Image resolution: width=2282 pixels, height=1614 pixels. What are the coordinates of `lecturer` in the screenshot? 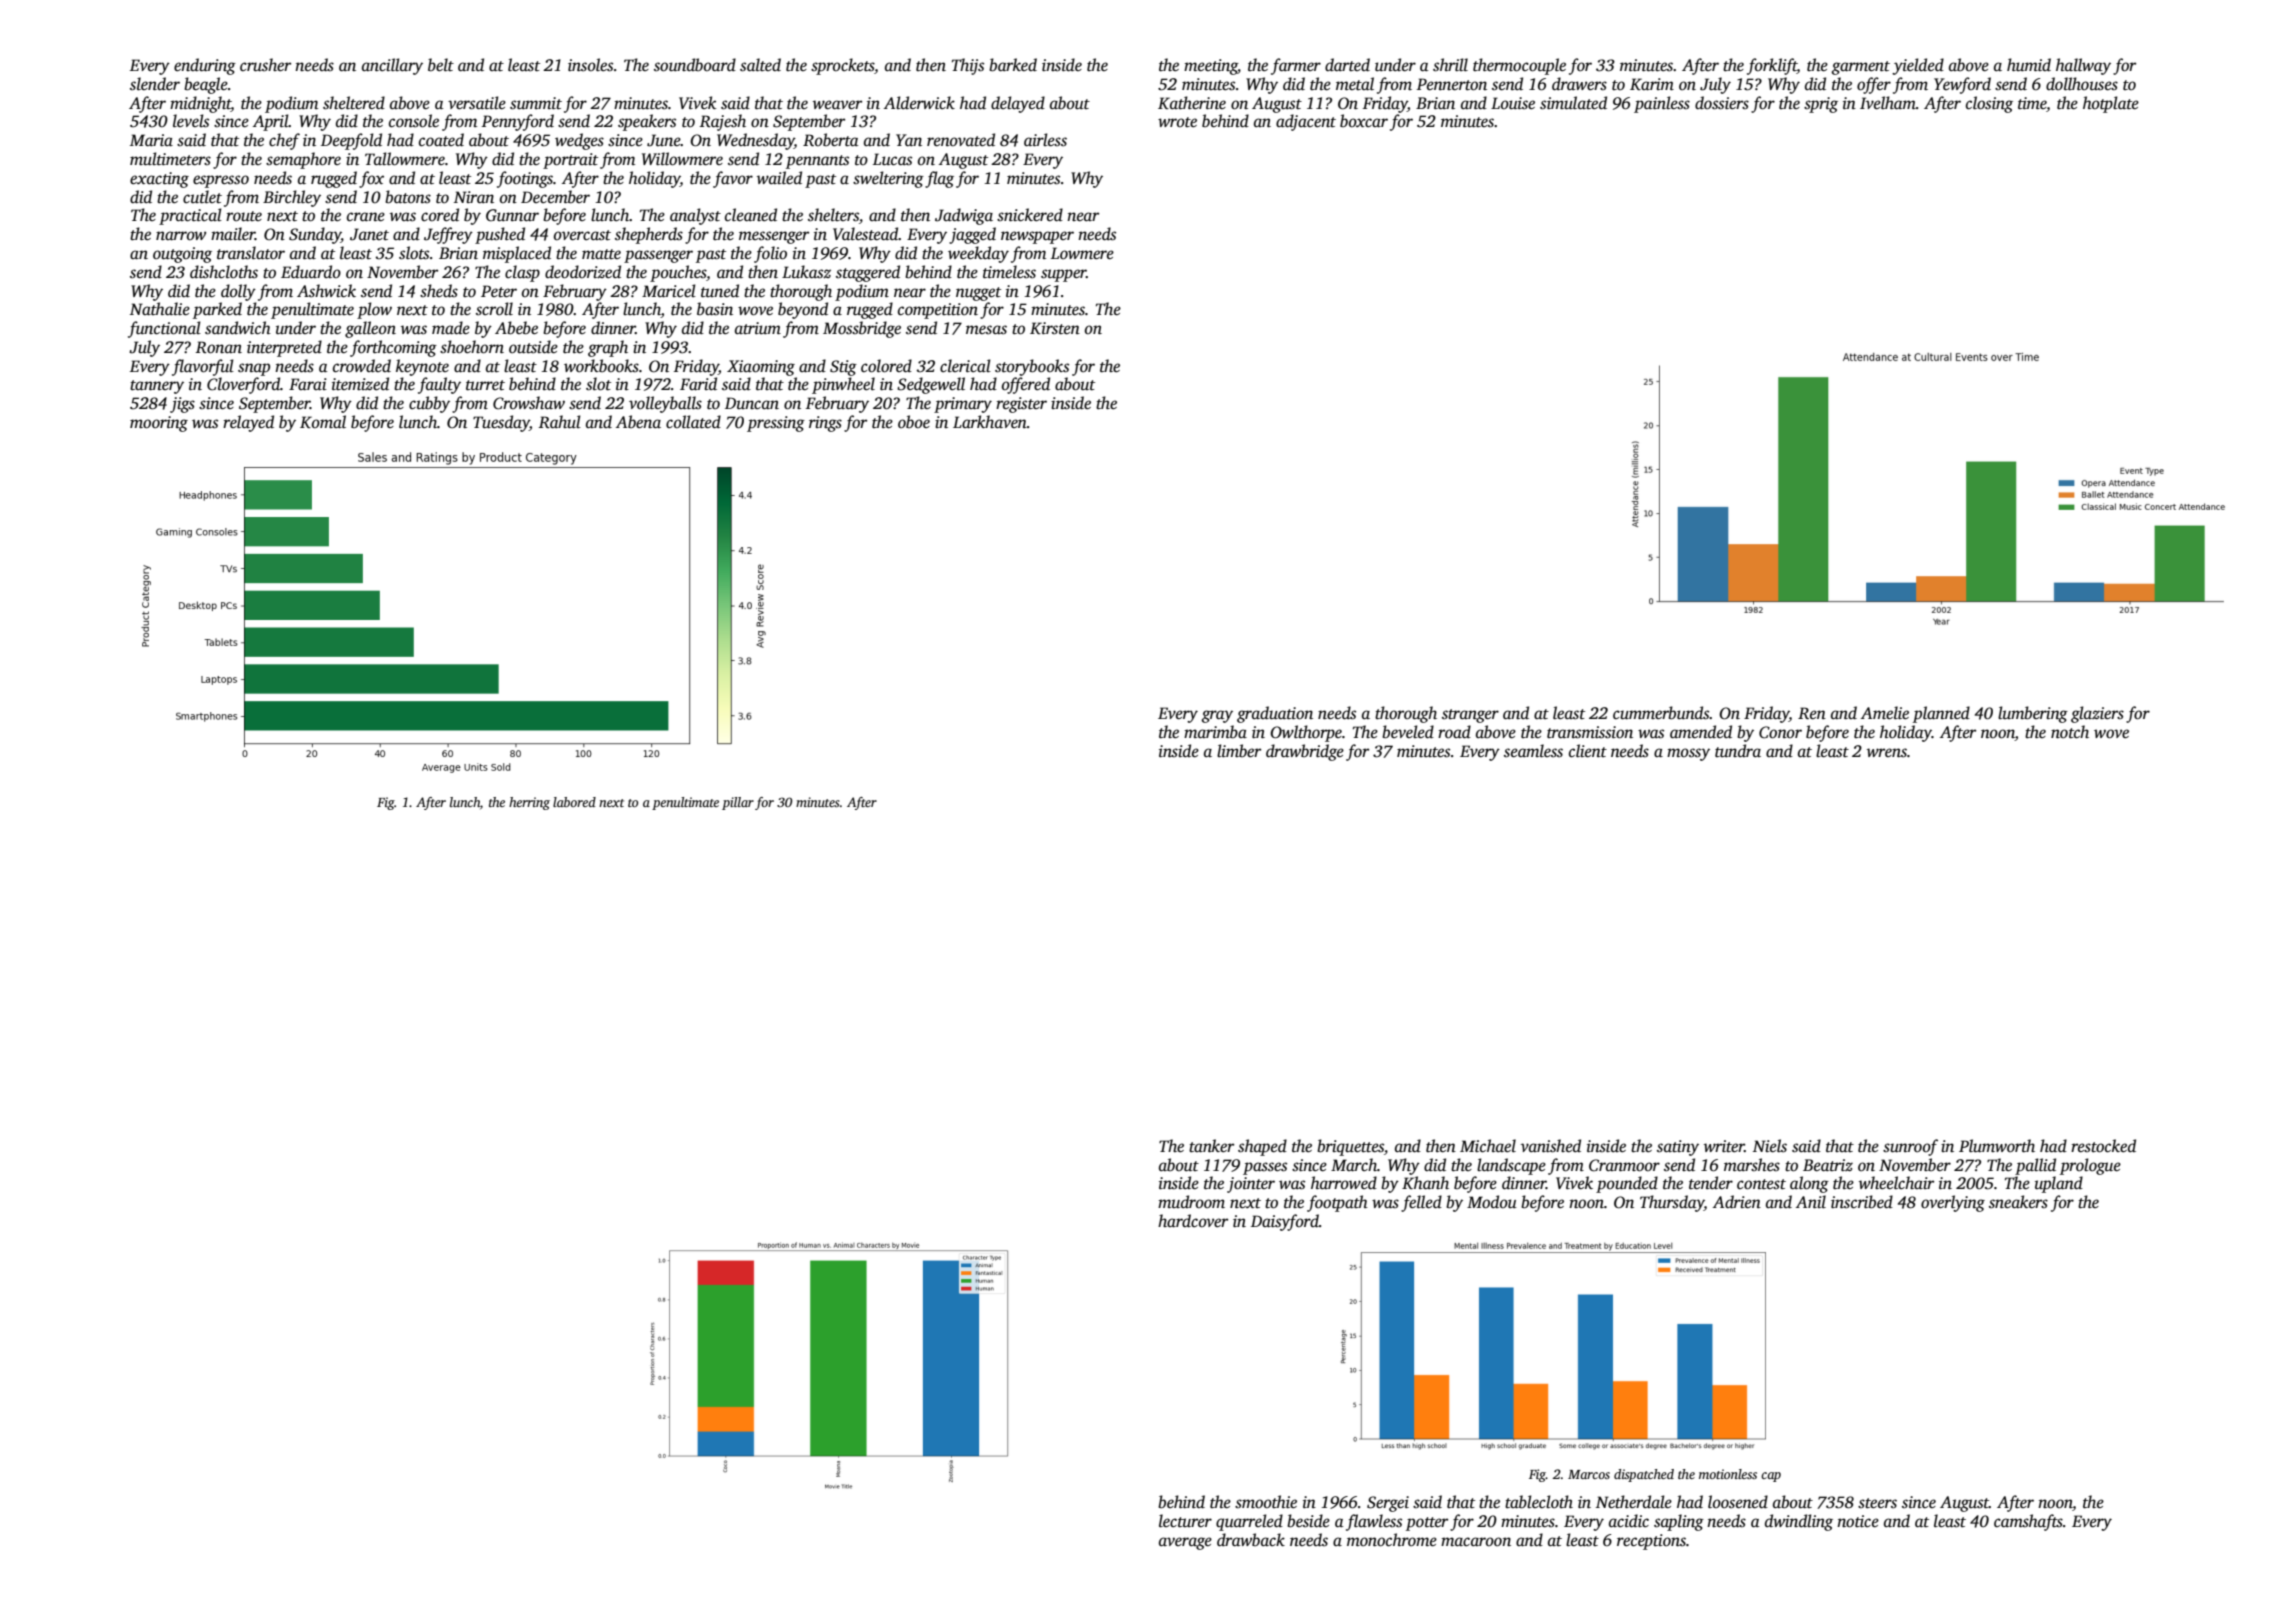 It's located at (1185, 1521).
